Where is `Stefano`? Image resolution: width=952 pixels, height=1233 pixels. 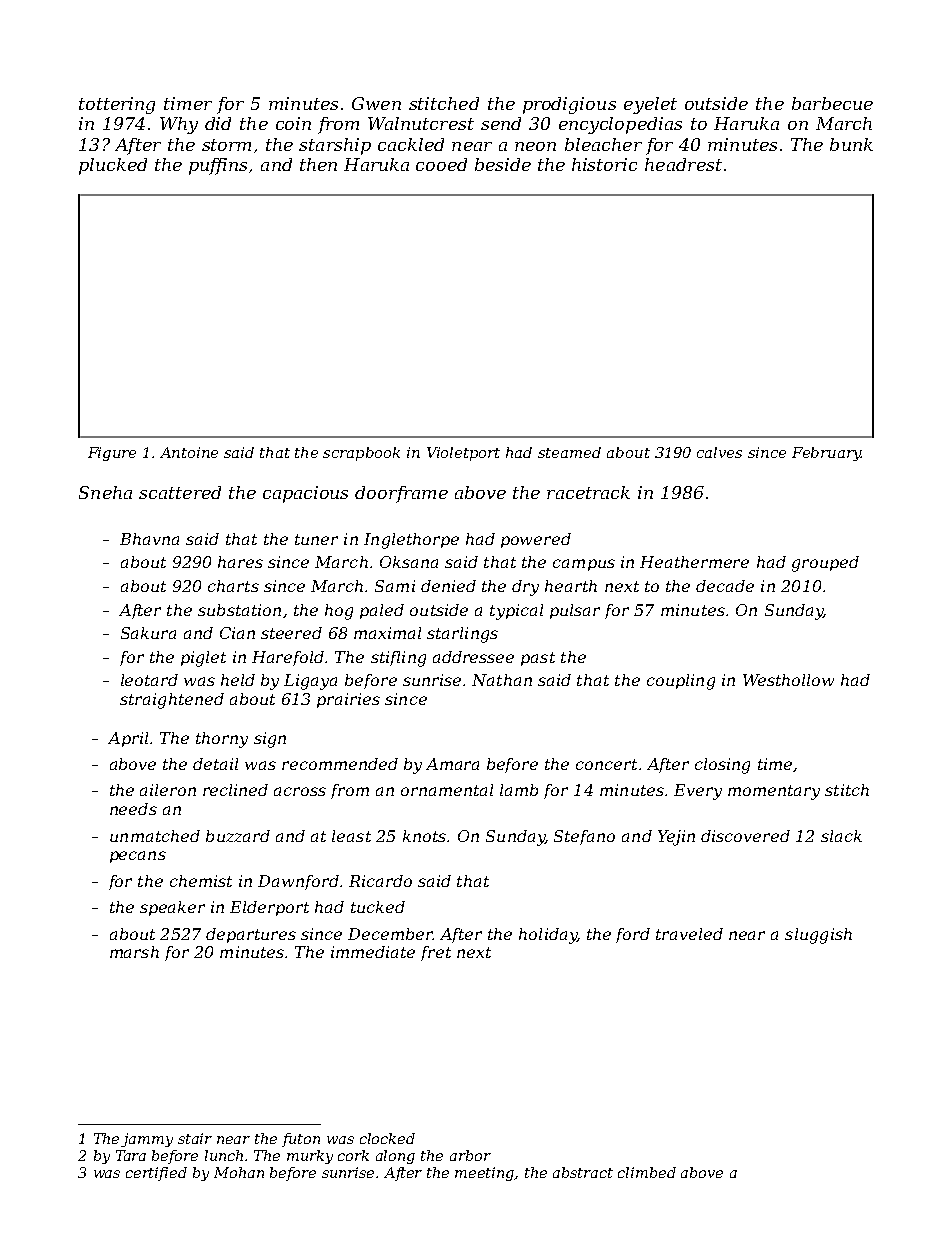 Stefano is located at coordinates (584, 837).
